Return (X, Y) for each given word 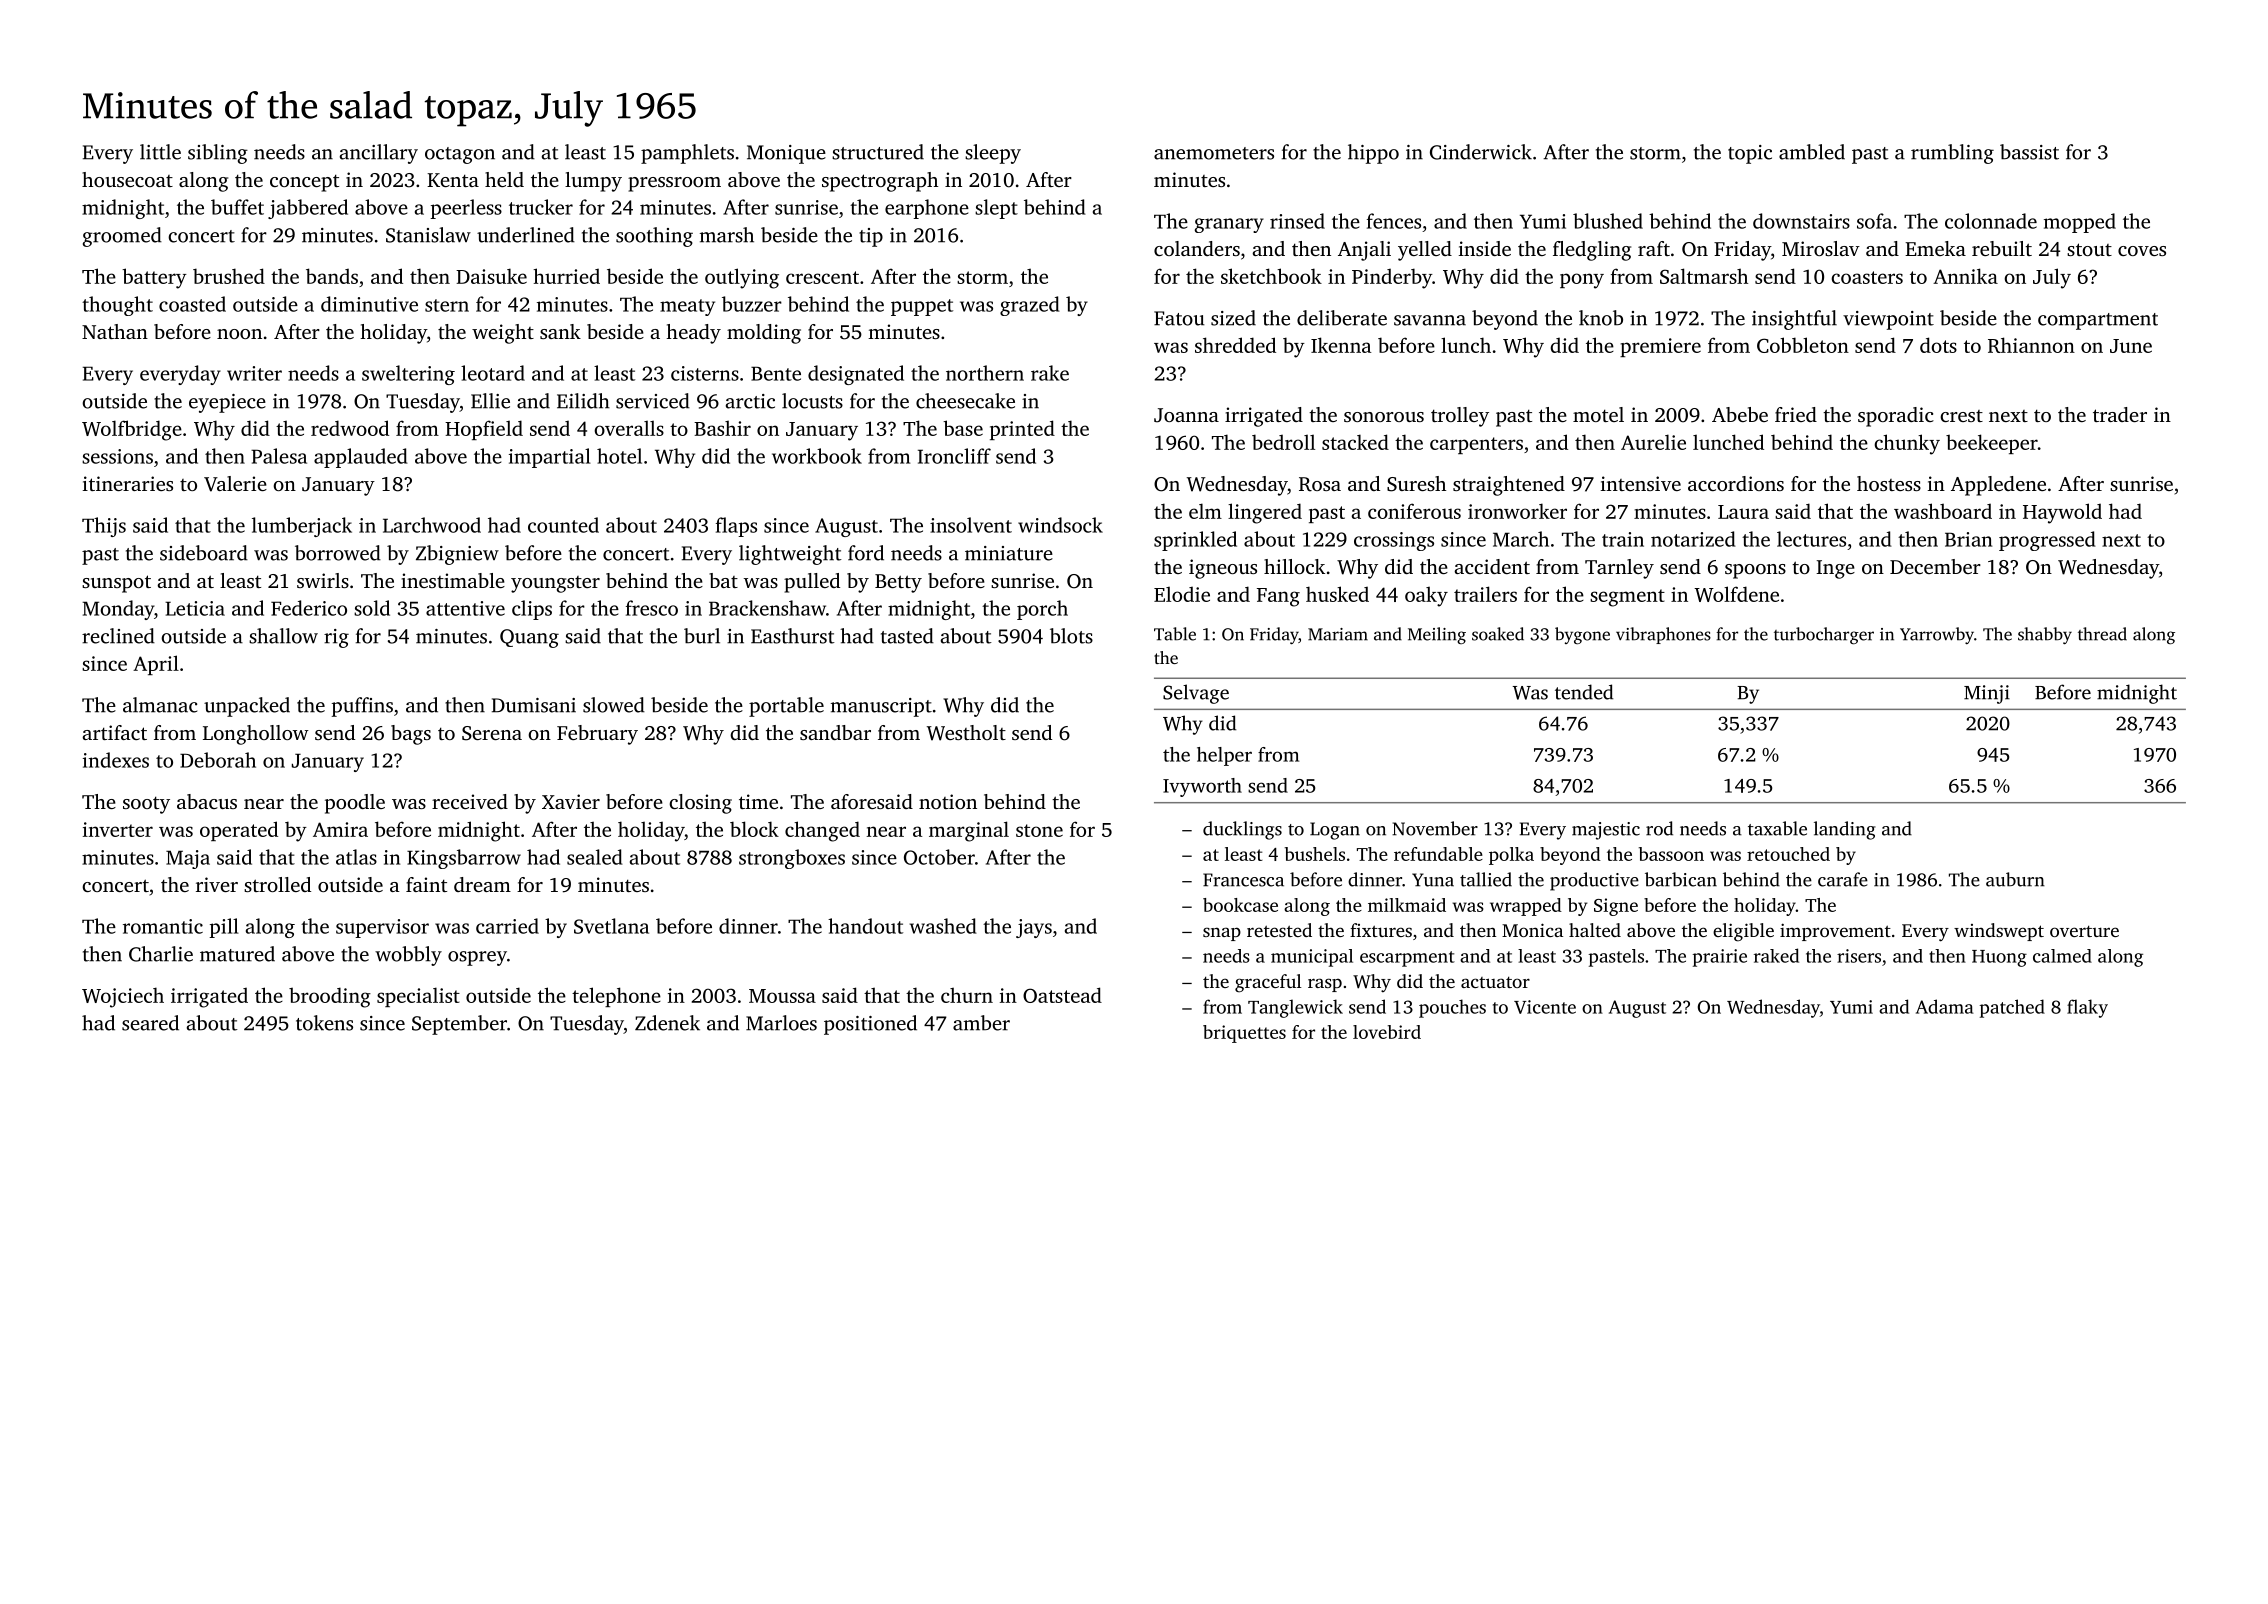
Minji (1987, 694)
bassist (2029, 152)
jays (1034, 928)
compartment (2098, 321)
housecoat (127, 179)
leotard (493, 373)
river (217, 884)
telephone (616, 997)
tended (1584, 692)
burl (702, 636)
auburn (2015, 879)
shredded (1235, 345)
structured (878, 152)
